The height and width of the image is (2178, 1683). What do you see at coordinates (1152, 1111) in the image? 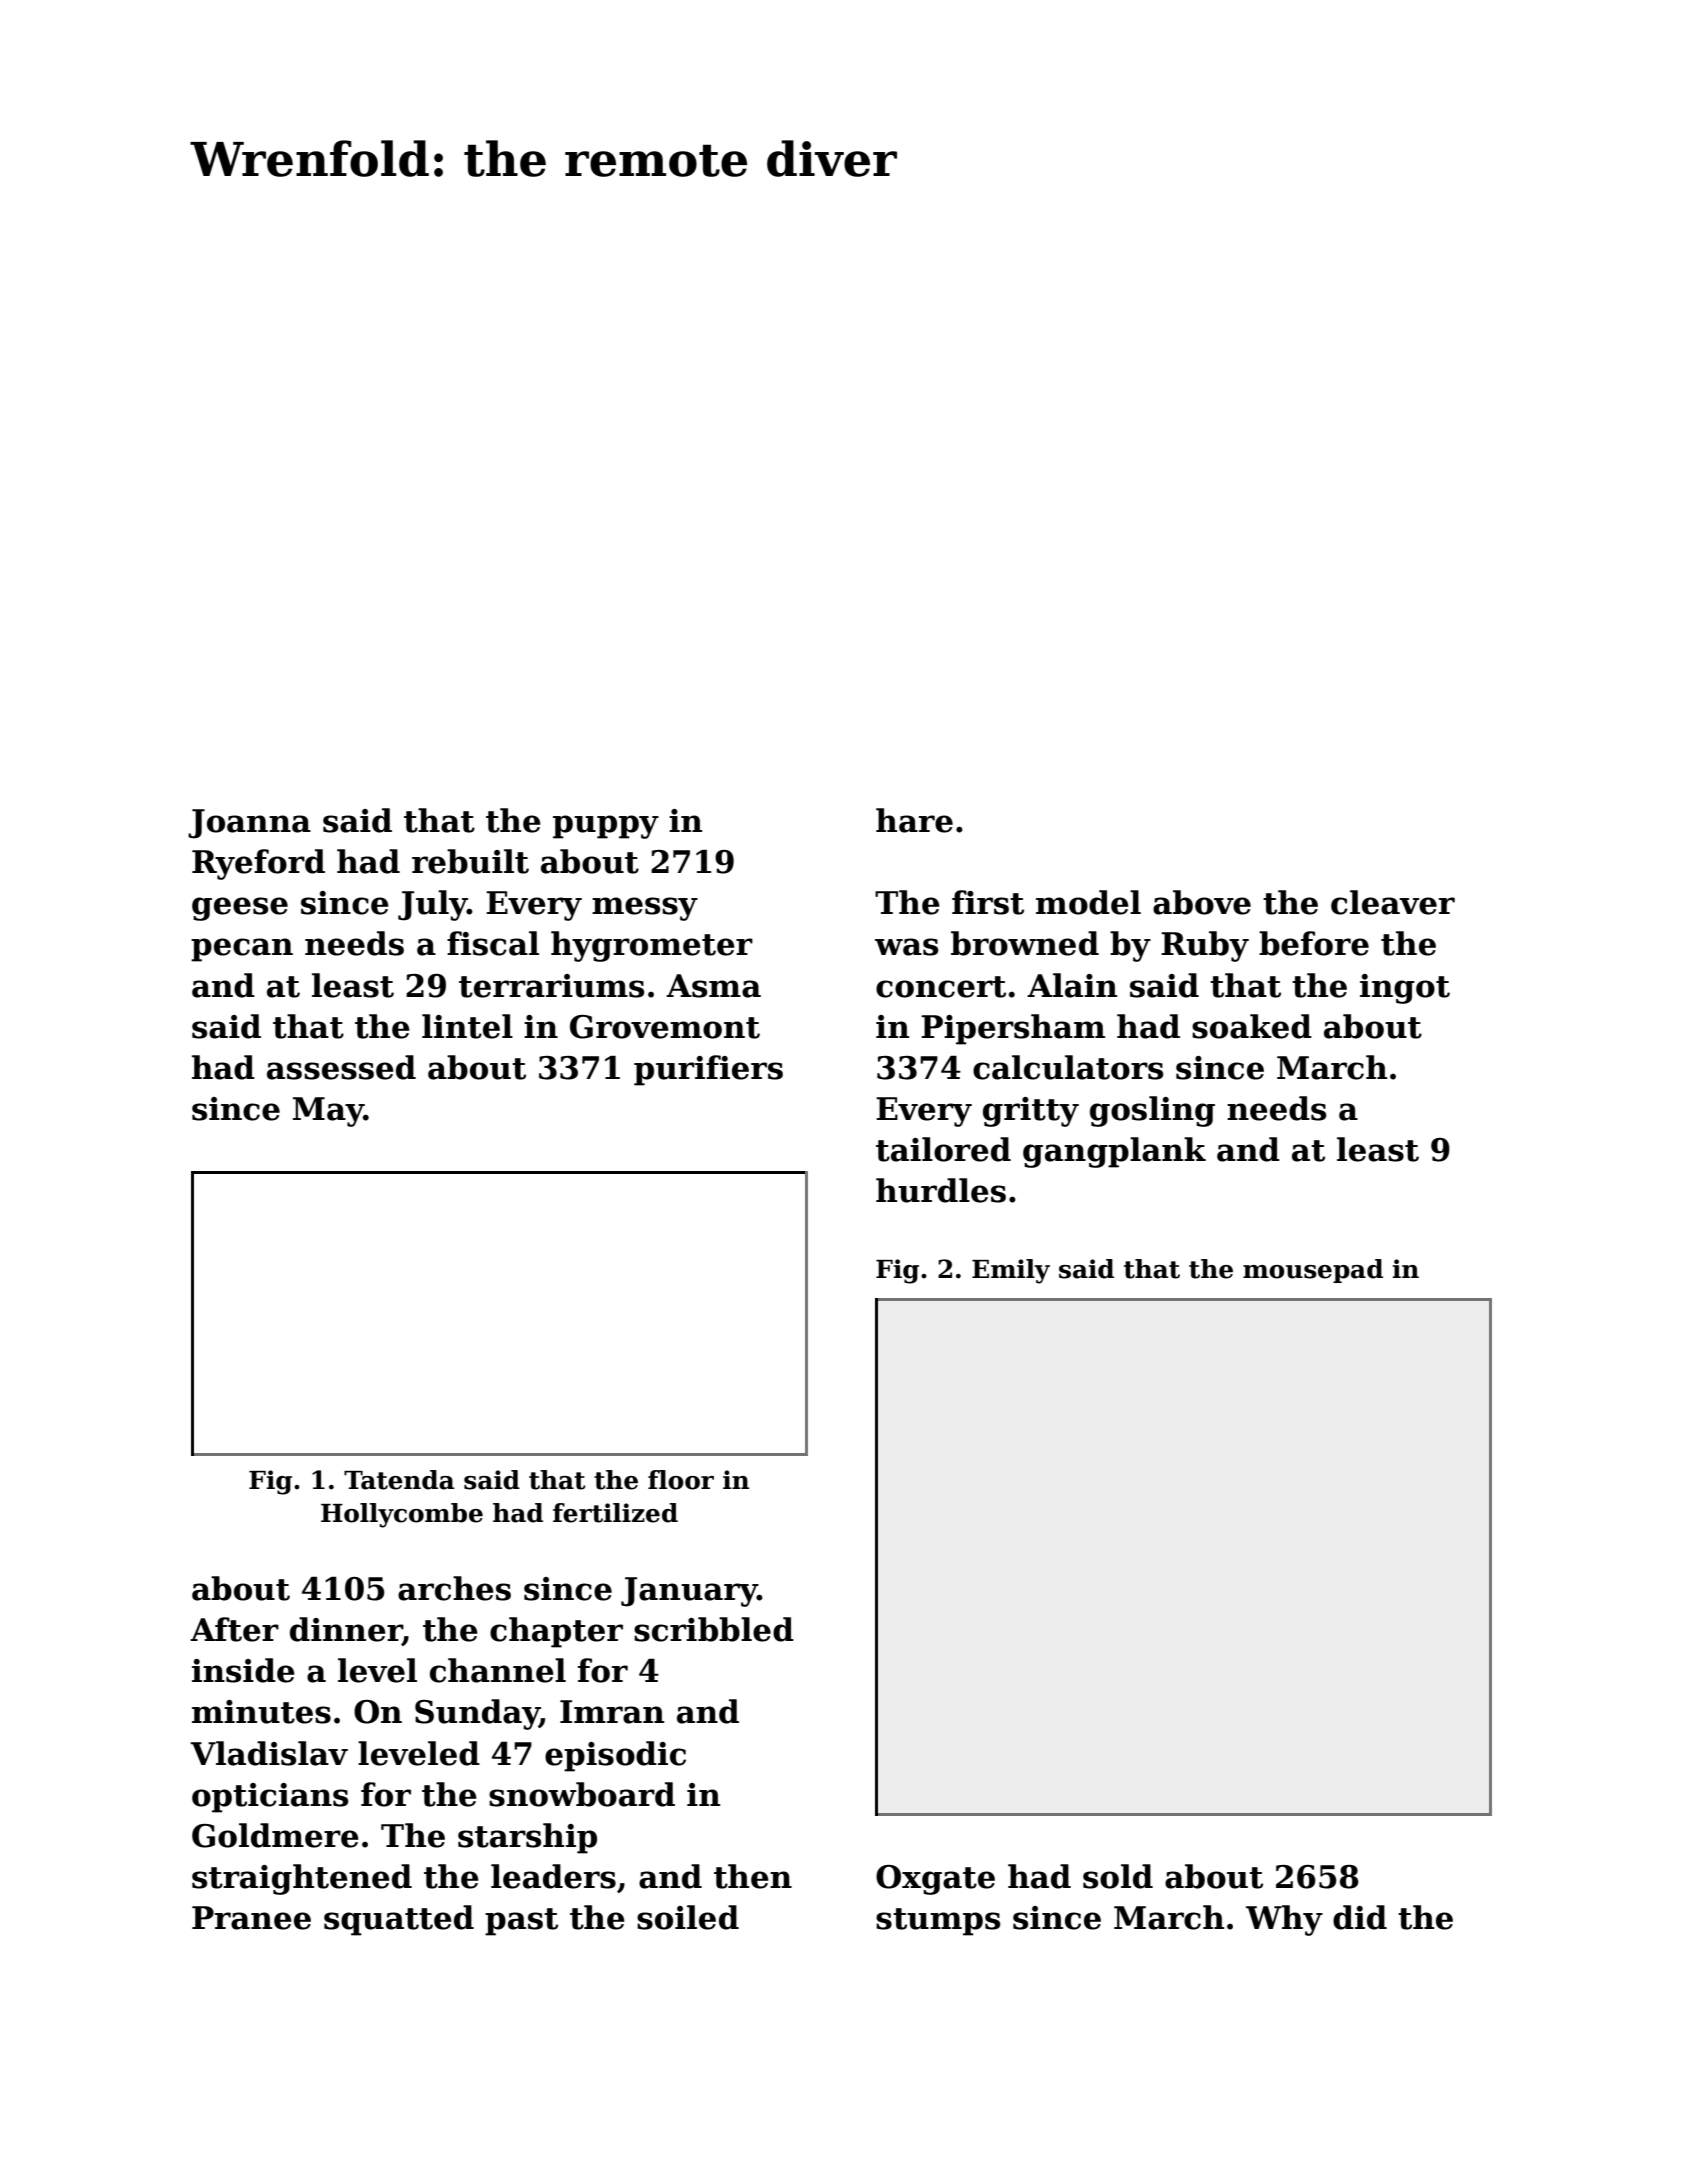
I see `gosling` at bounding box center [1152, 1111].
